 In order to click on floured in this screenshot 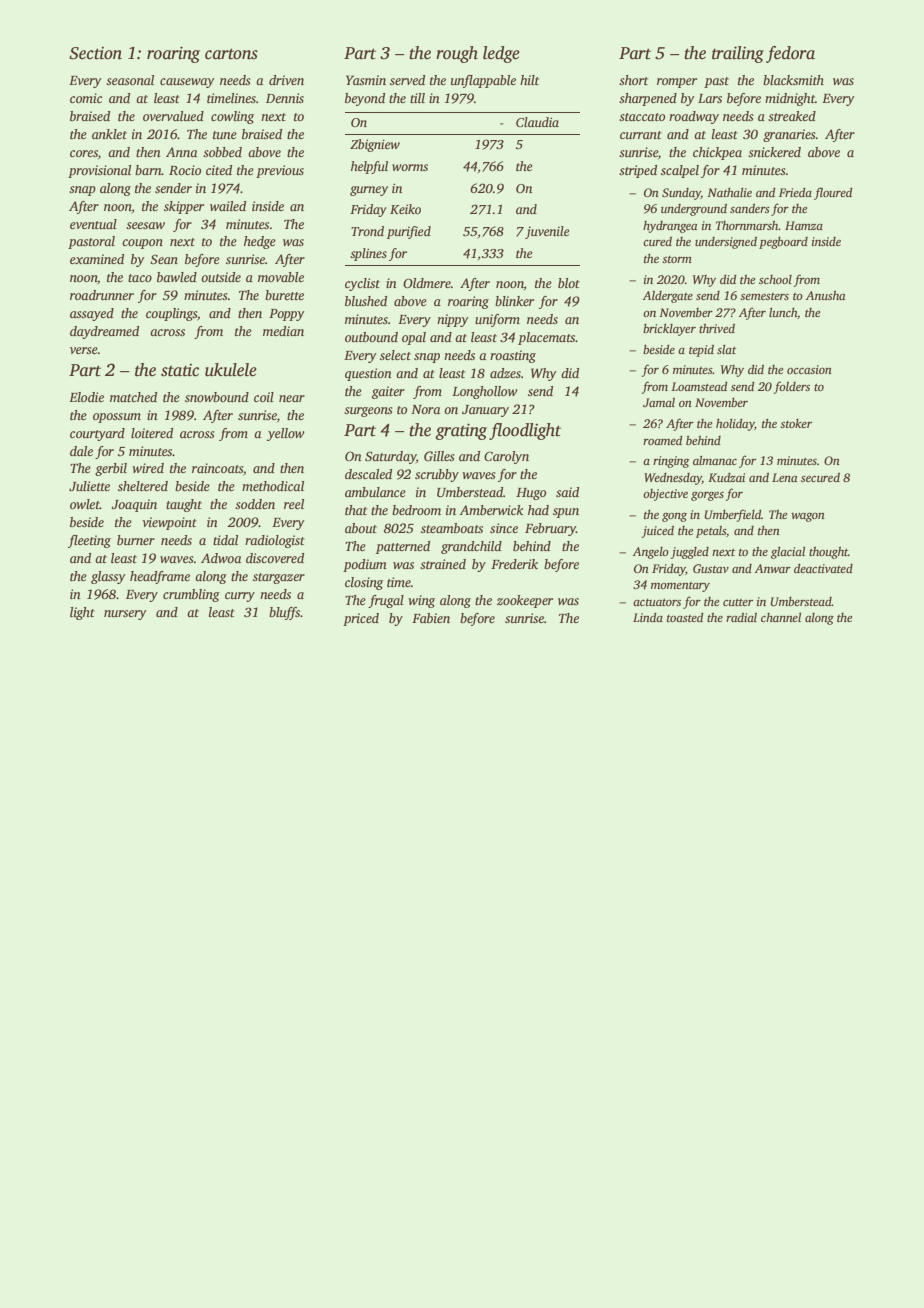, I will do `click(833, 193)`.
